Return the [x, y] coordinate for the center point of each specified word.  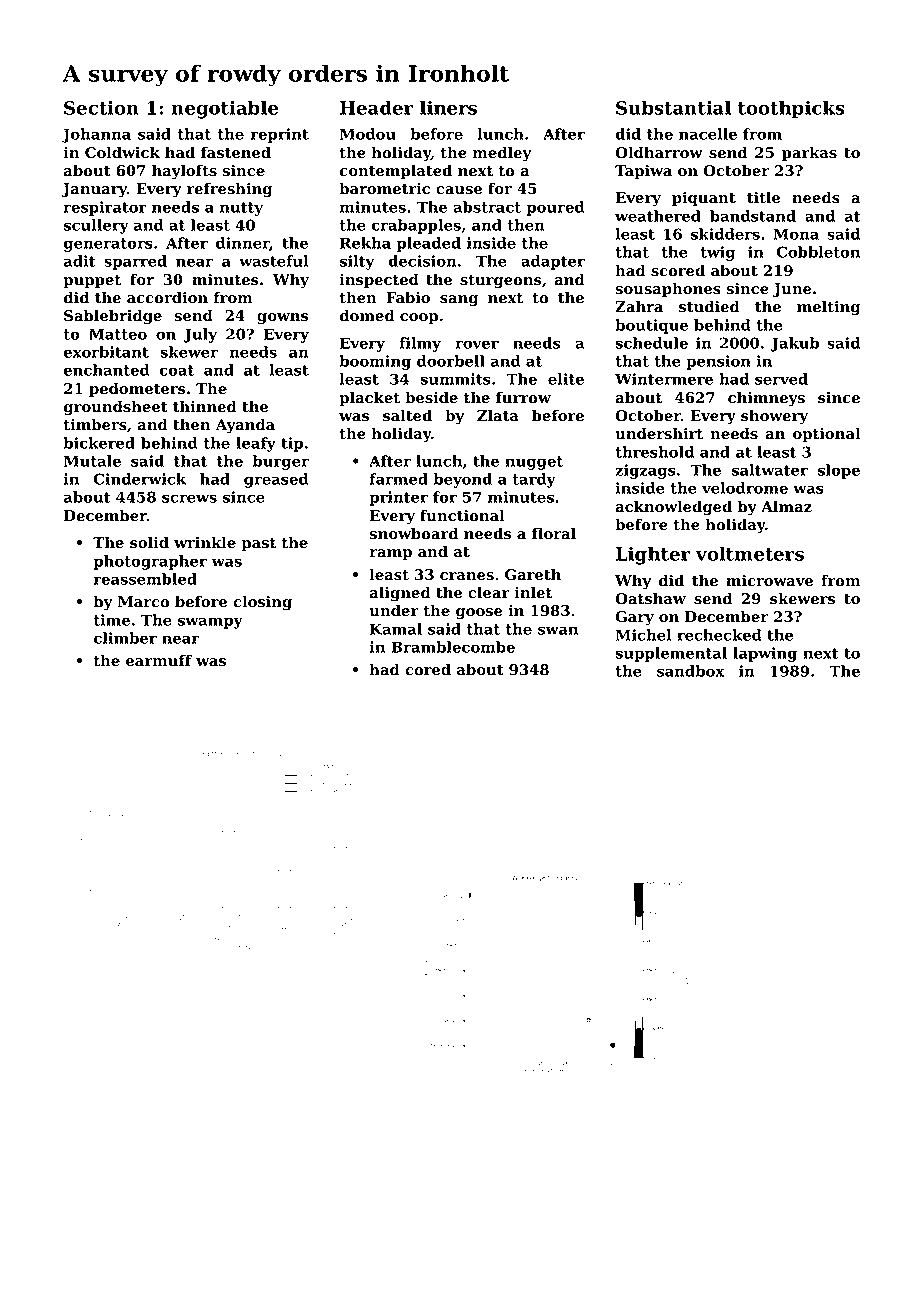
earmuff [159, 660]
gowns [282, 319]
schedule [652, 343]
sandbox [690, 671]
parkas [809, 153]
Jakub [795, 344]
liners [448, 107]
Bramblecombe [453, 647]
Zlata [498, 415]
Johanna [96, 135]
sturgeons [501, 282]
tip [292, 444]
